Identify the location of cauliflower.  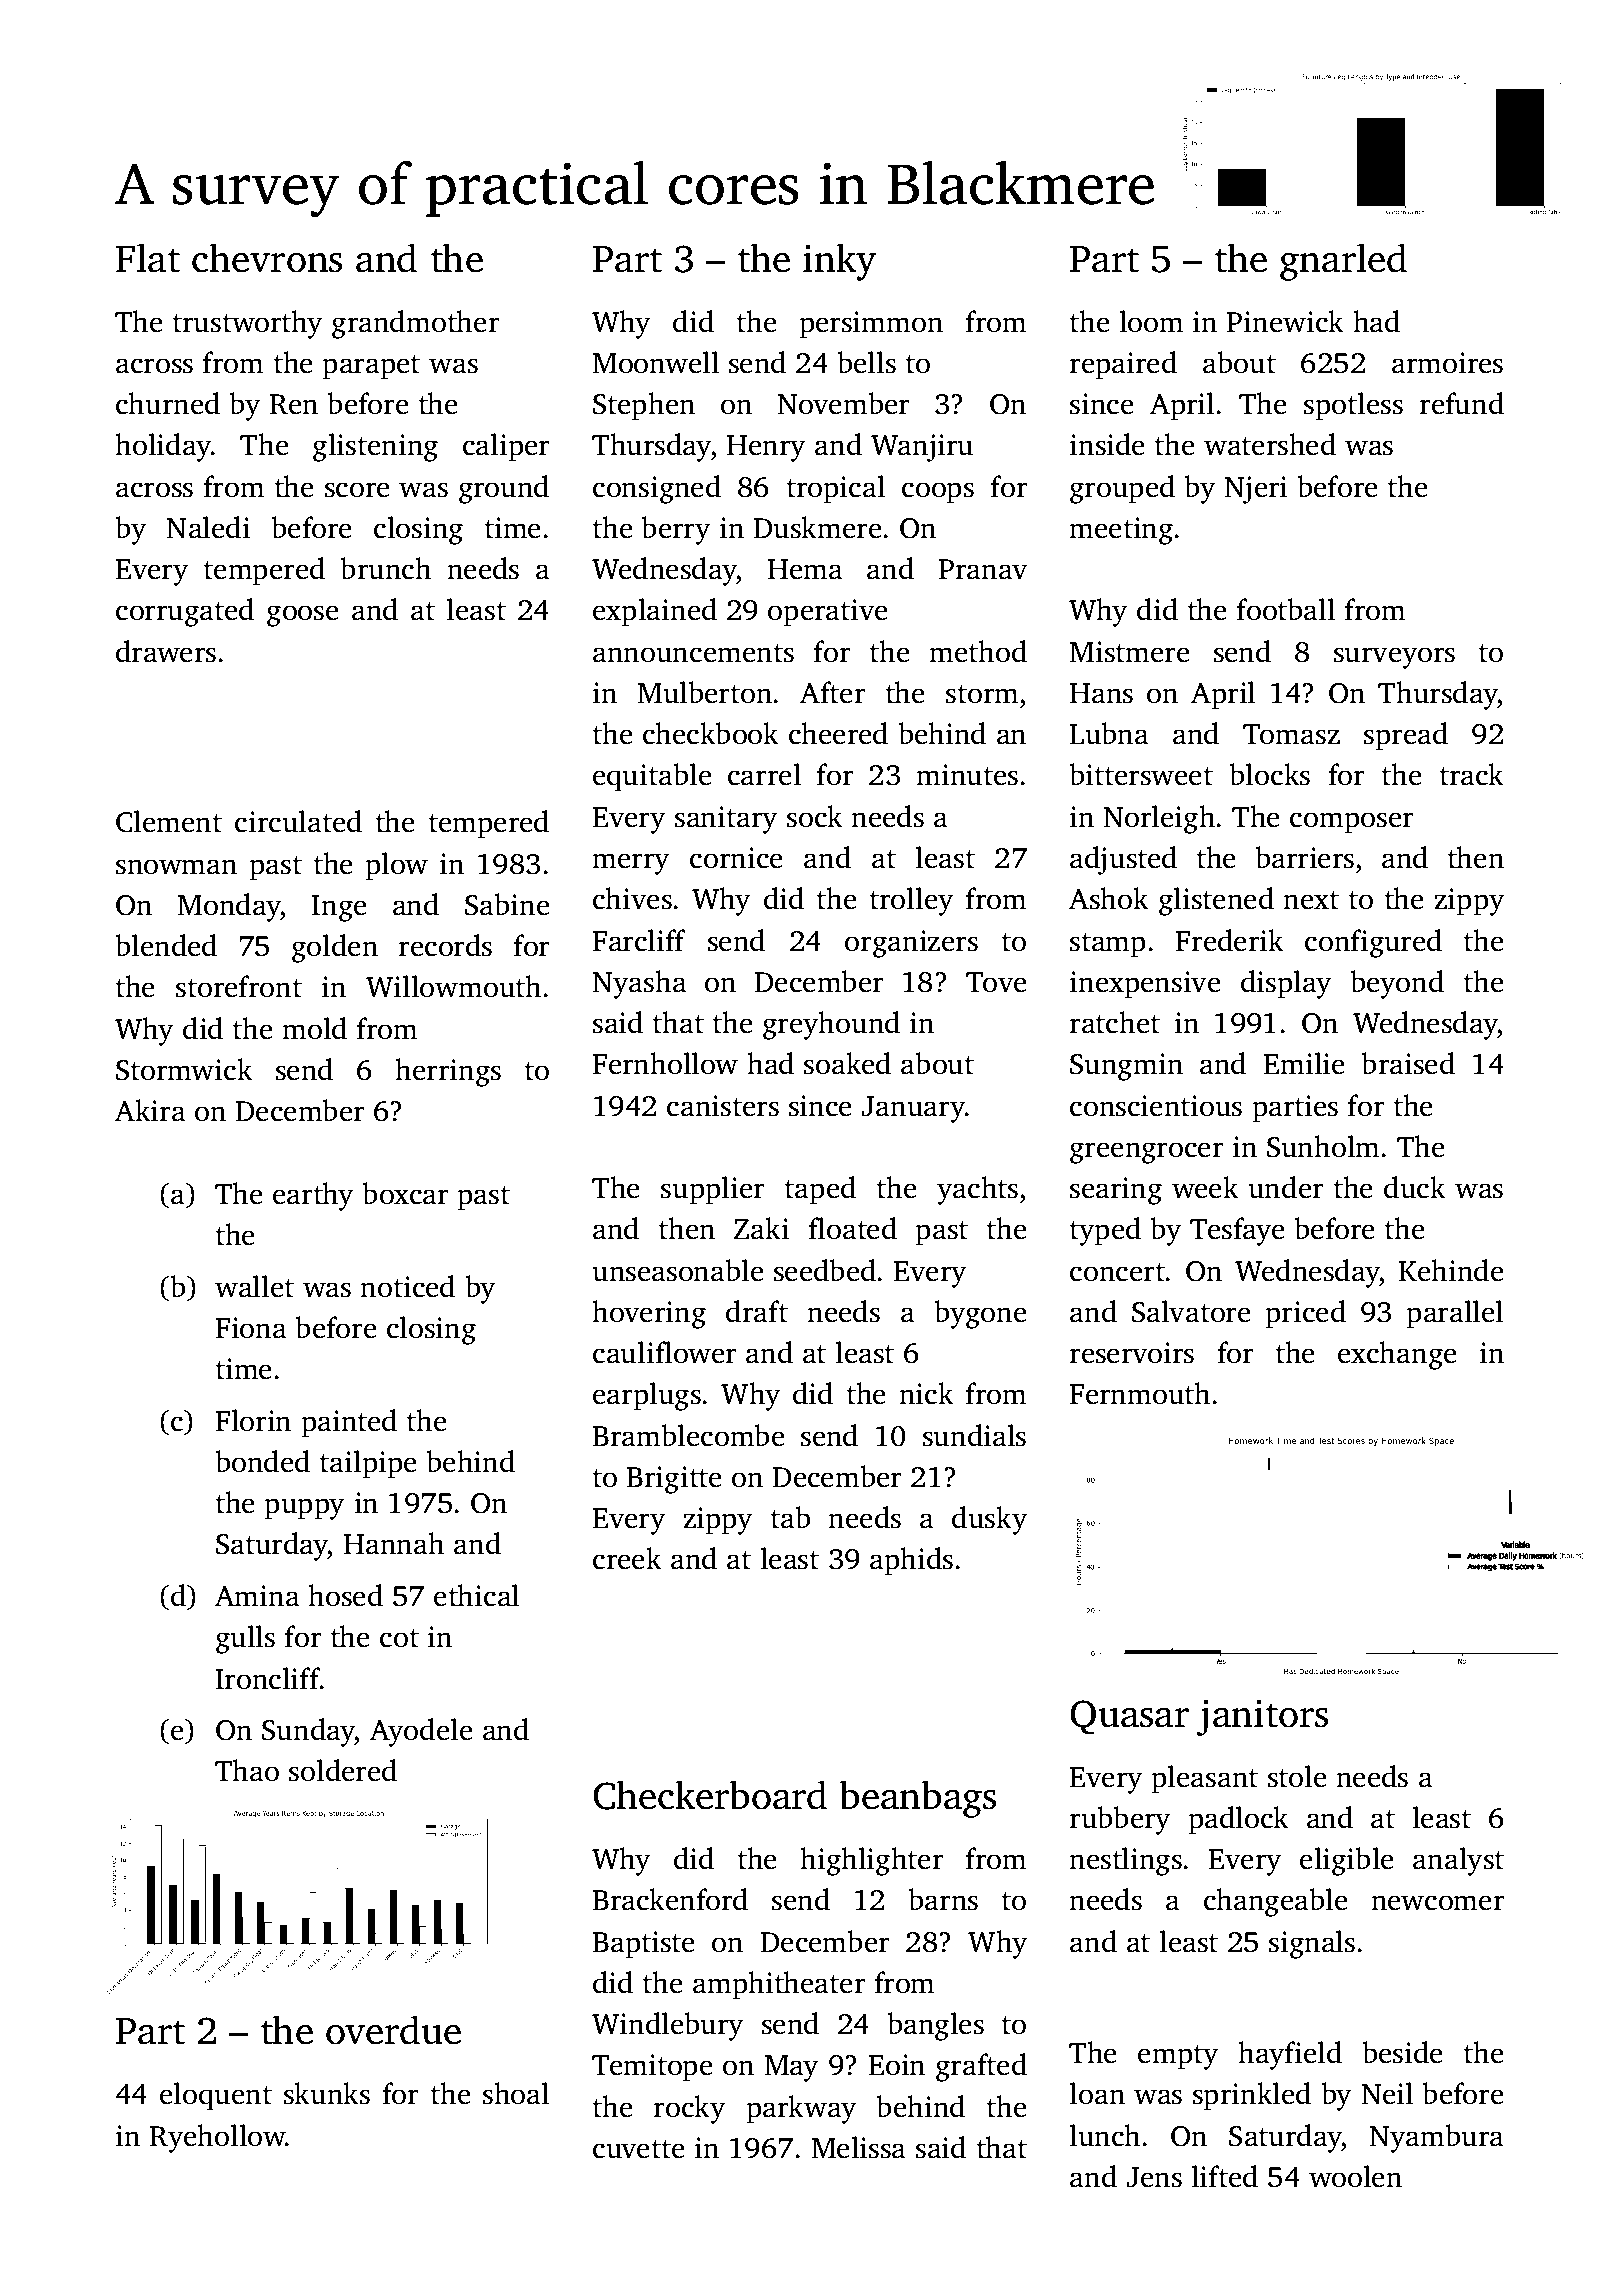
(664, 1352).
